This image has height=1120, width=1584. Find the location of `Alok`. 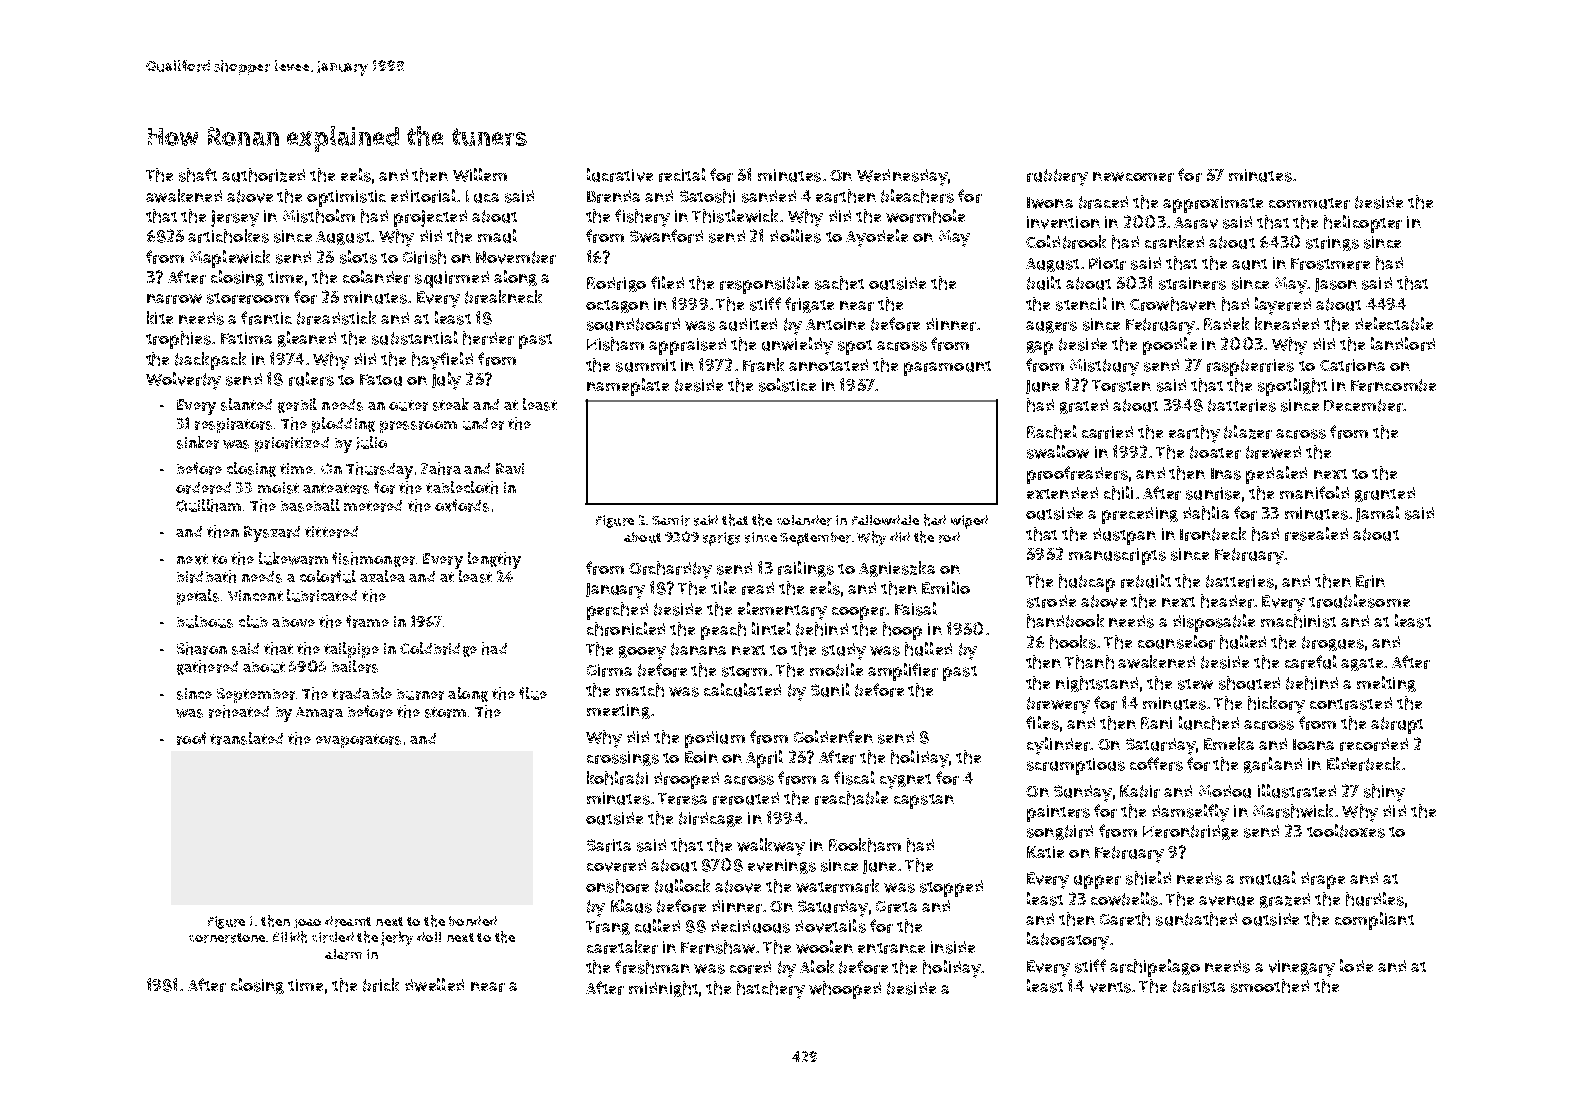

Alok is located at coordinates (817, 966).
